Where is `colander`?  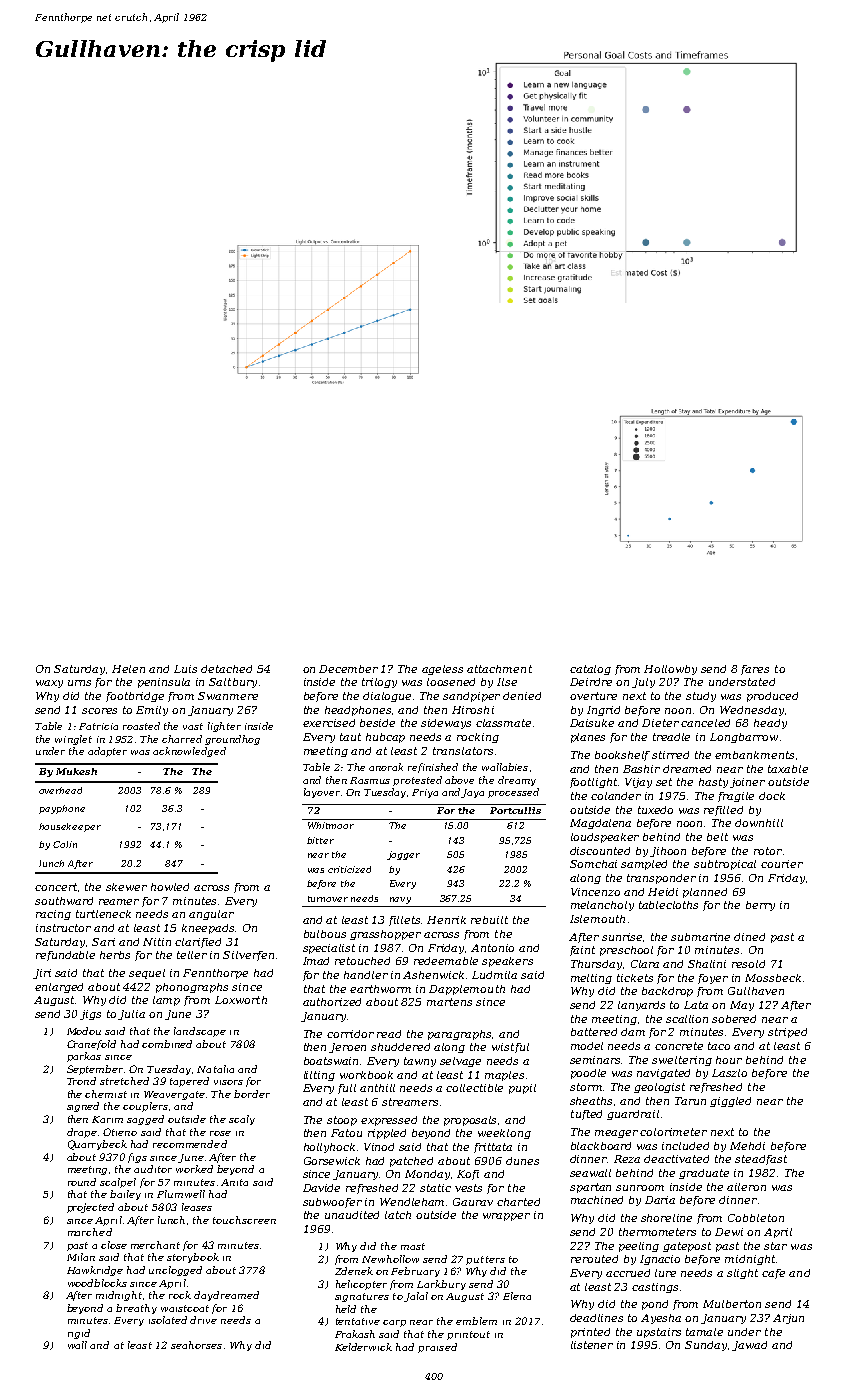
colander is located at coordinates (616, 796).
